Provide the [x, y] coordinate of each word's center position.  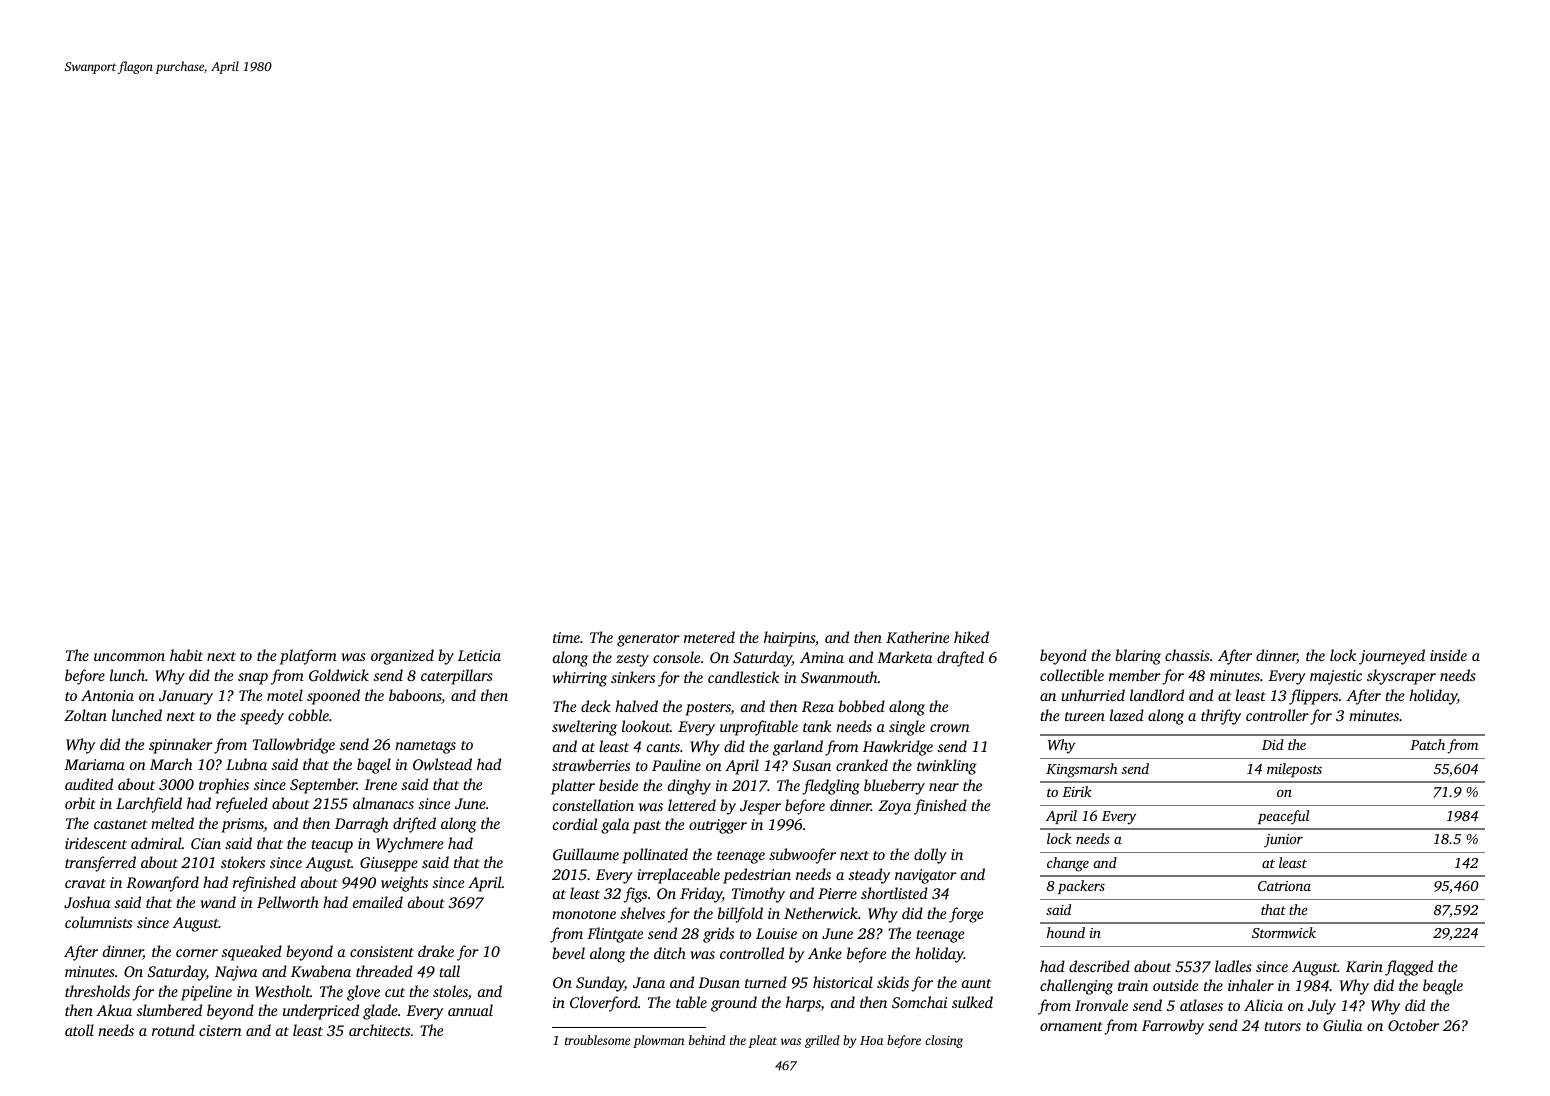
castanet [120, 824]
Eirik [1077, 791]
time [566, 637]
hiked [971, 637]
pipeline [206, 993]
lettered [692, 805]
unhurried [1093, 695]
